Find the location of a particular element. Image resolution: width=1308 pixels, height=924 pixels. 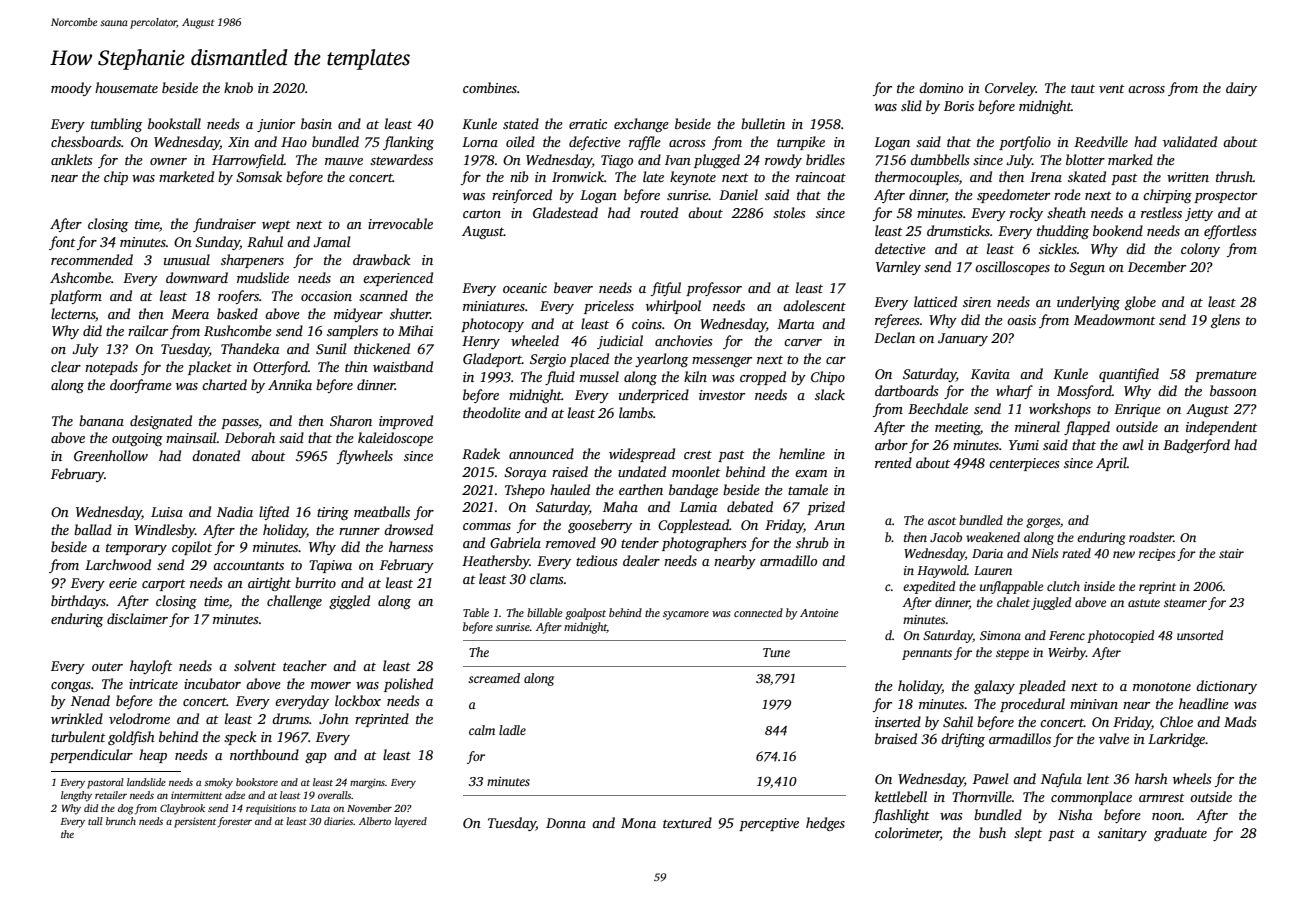

Deborah is located at coordinates (250, 437).
